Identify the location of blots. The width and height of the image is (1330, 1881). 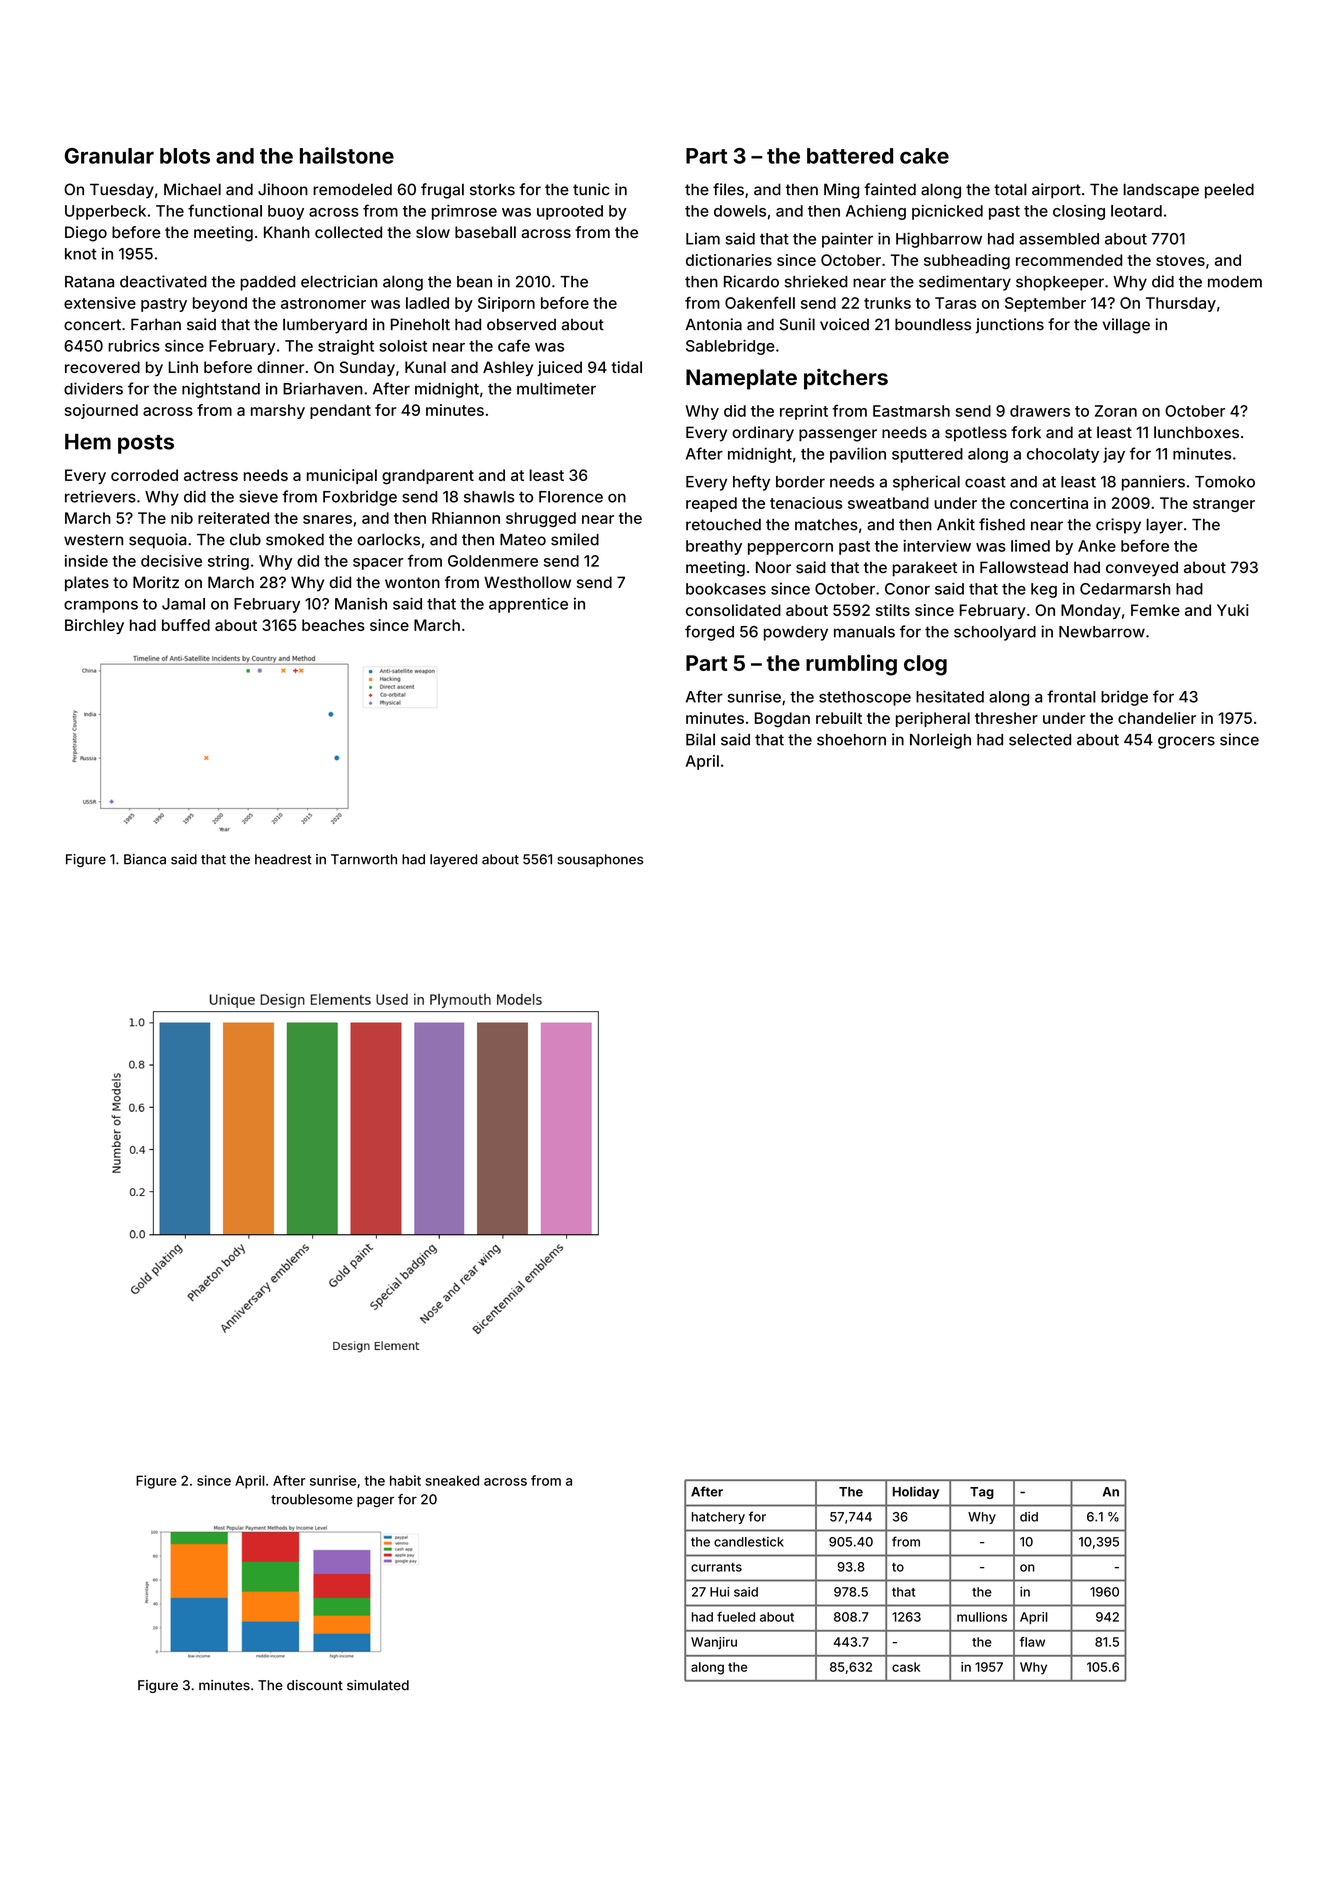
(185, 156).
